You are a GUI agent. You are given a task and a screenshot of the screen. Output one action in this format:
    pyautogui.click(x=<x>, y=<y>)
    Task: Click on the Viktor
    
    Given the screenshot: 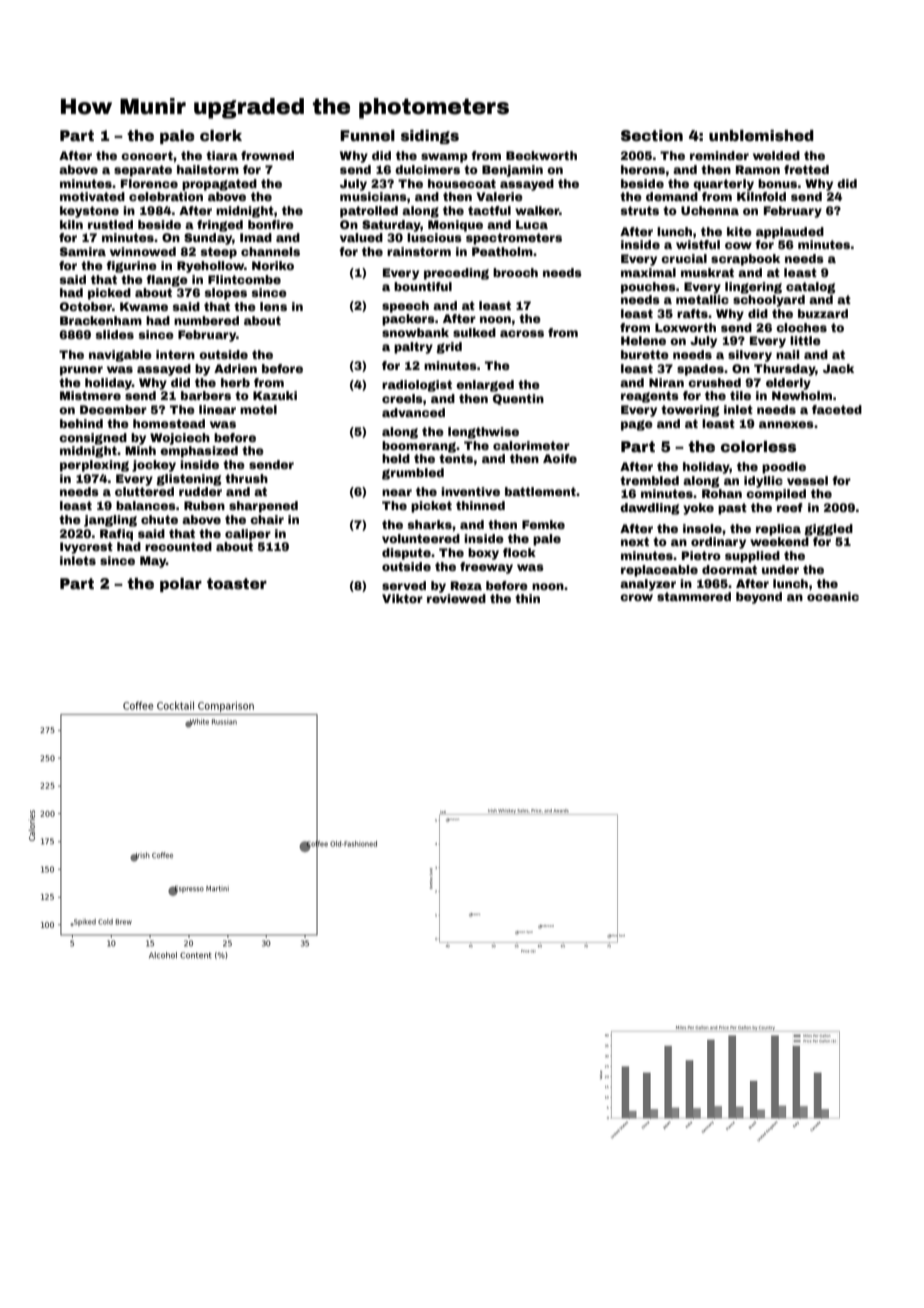 What is the action you would take?
    pyautogui.click(x=402, y=598)
